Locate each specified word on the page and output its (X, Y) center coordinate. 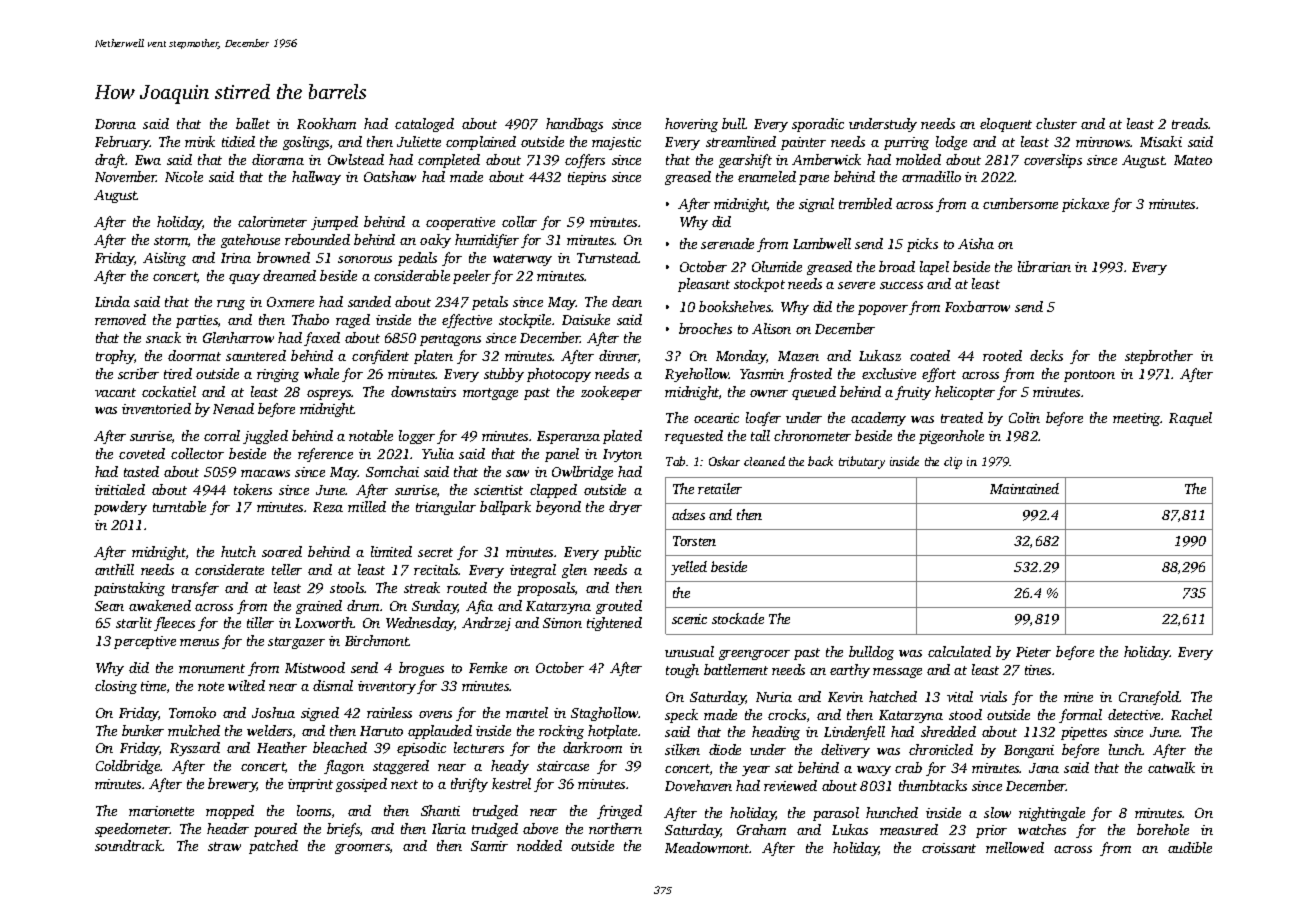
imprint (310, 785)
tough (682, 671)
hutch (238, 551)
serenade (727, 243)
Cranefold (1149, 698)
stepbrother (1159, 357)
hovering (691, 125)
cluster (1056, 123)
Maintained (1024, 488)
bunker (143, 730)
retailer (720, 488)
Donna (115, 124)
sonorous (365, 259)
